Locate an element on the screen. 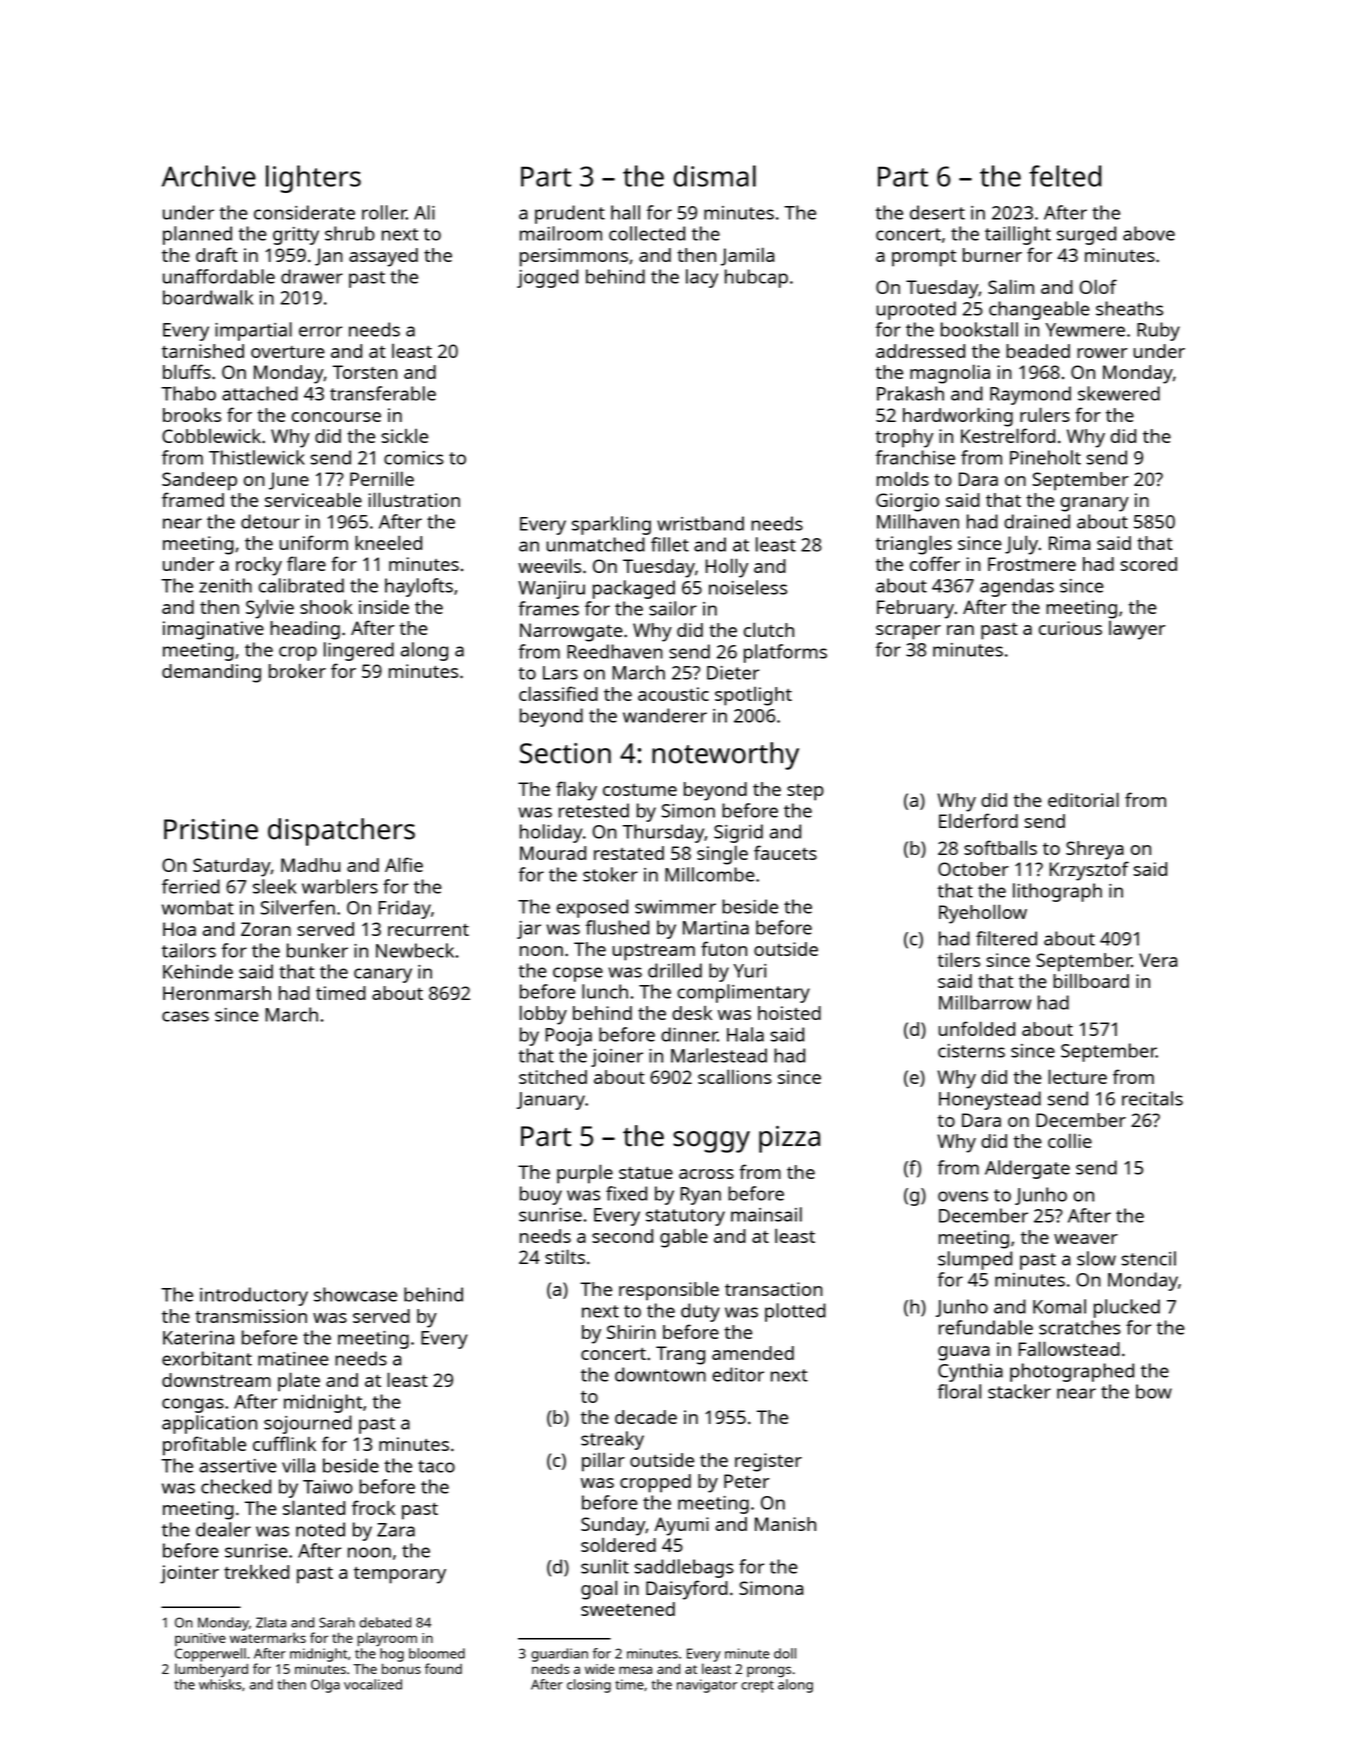 Image resolution: width=1347 pixels, height=1743 pixels. pillar is located at coordinates (603, 1462).
